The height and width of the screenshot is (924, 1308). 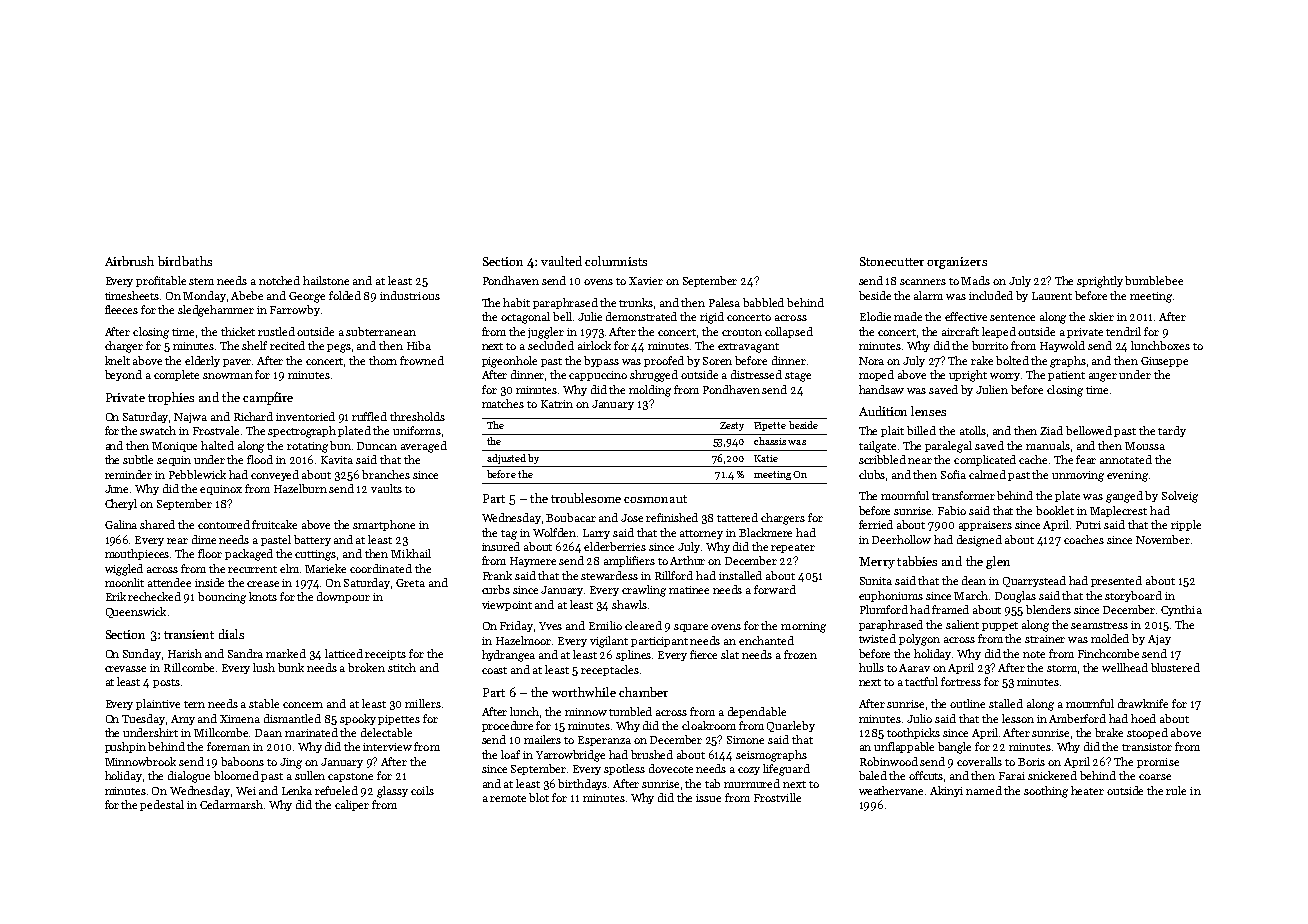 What do you see at coordinates (1005, 377) in the screenshot?
I see `worry` at bounding box center [1005, 377].
